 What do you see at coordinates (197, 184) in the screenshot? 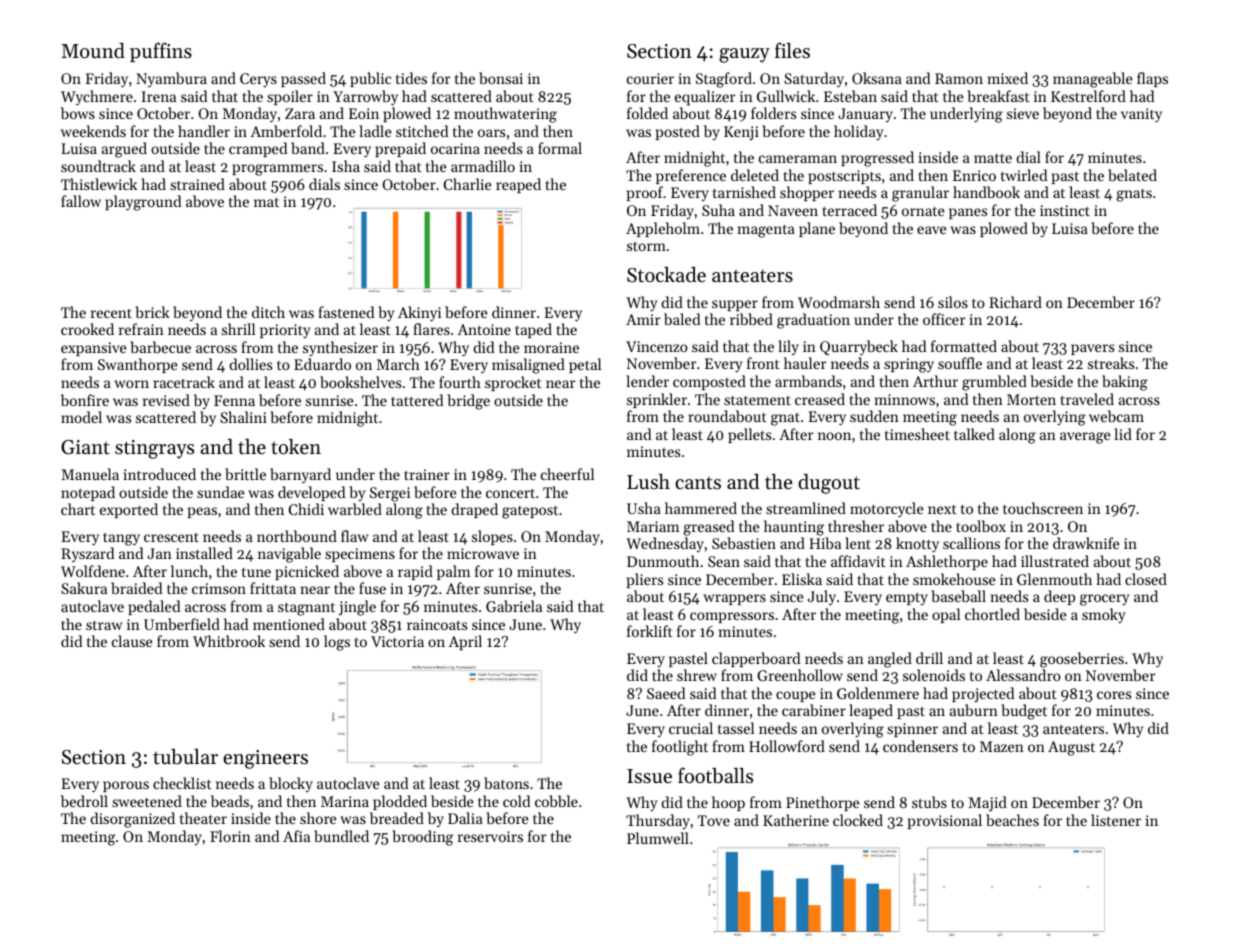
I see `strained` at bounding box center [197, 184].
